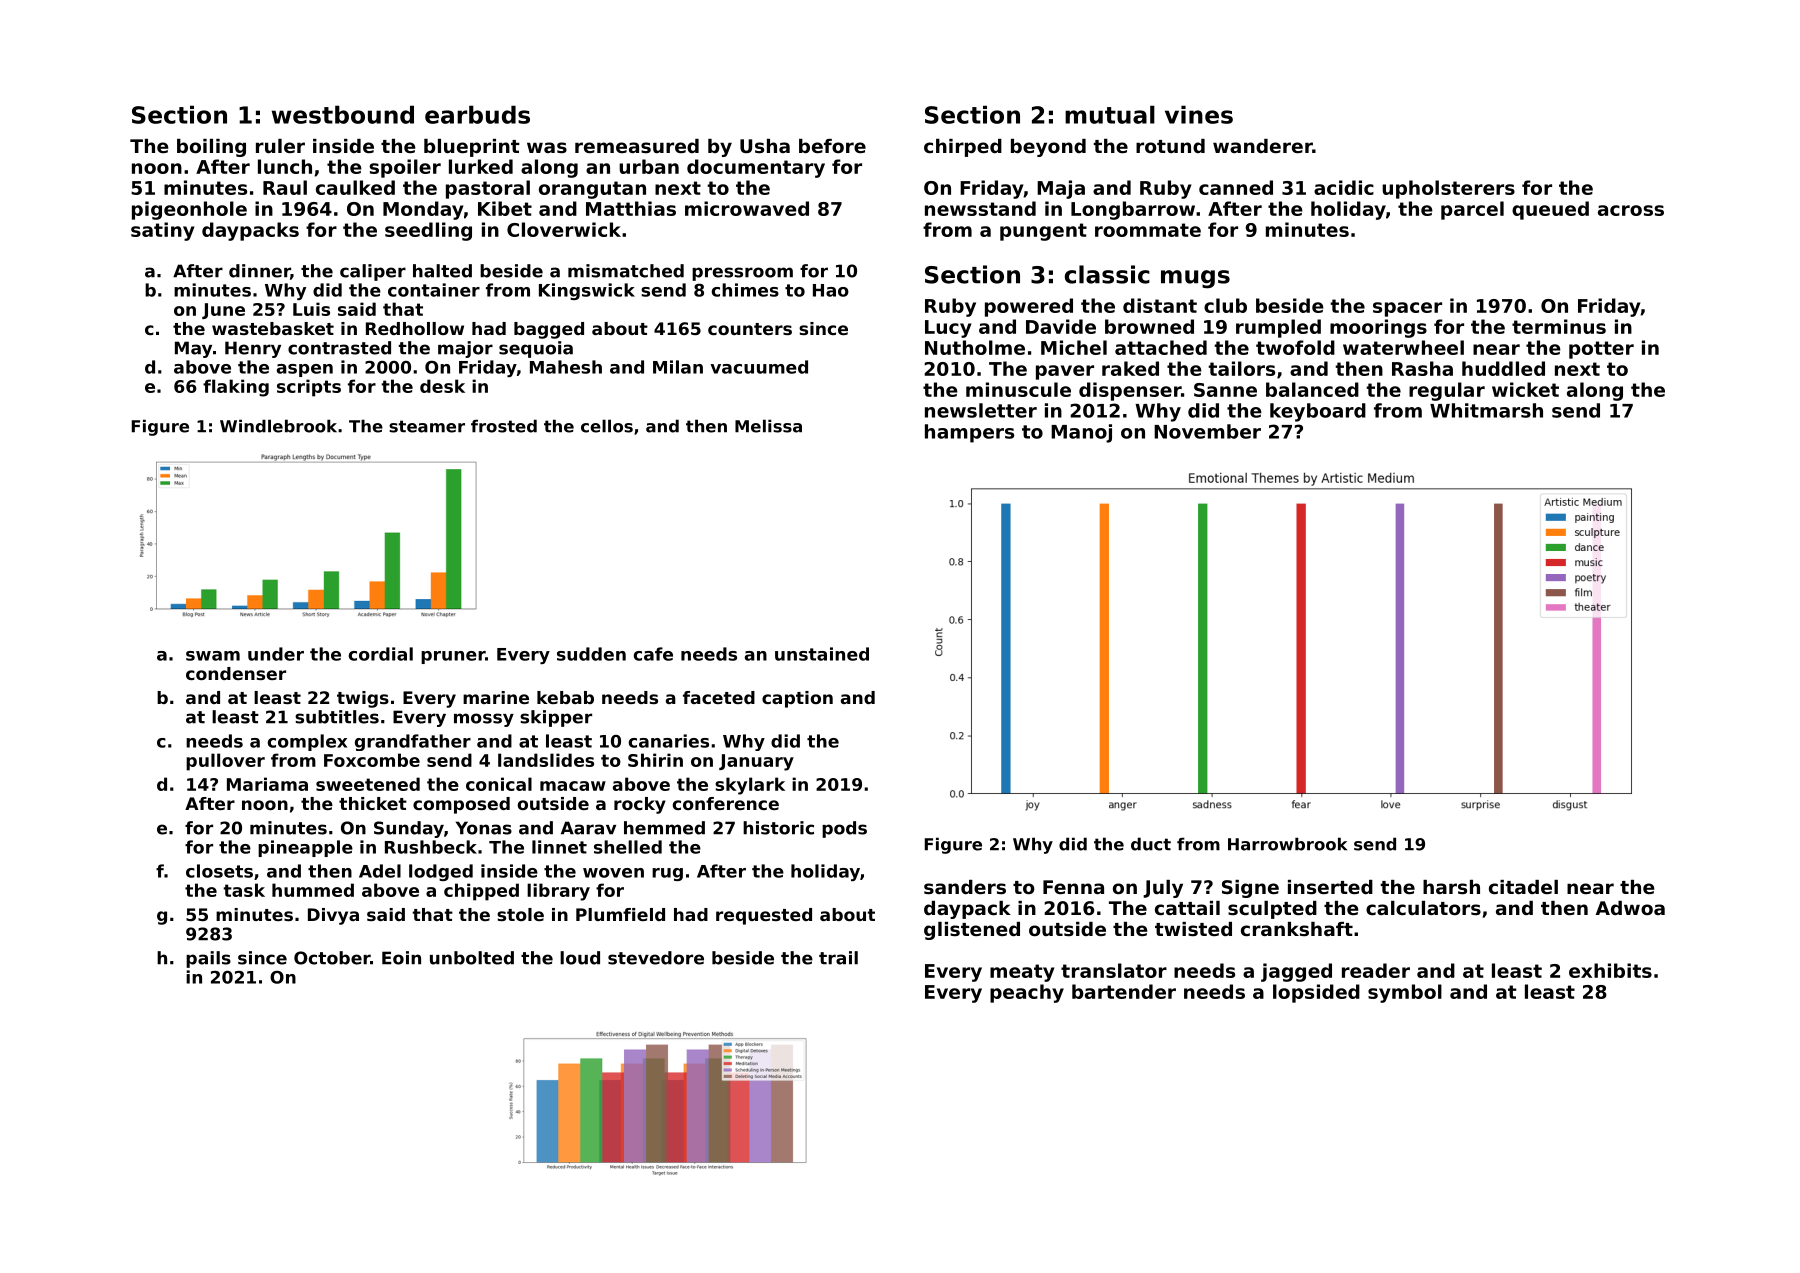  What do you see at coordinates (472, 958) in the document?
I see `unbolted` at bounding box center [472, 958].
